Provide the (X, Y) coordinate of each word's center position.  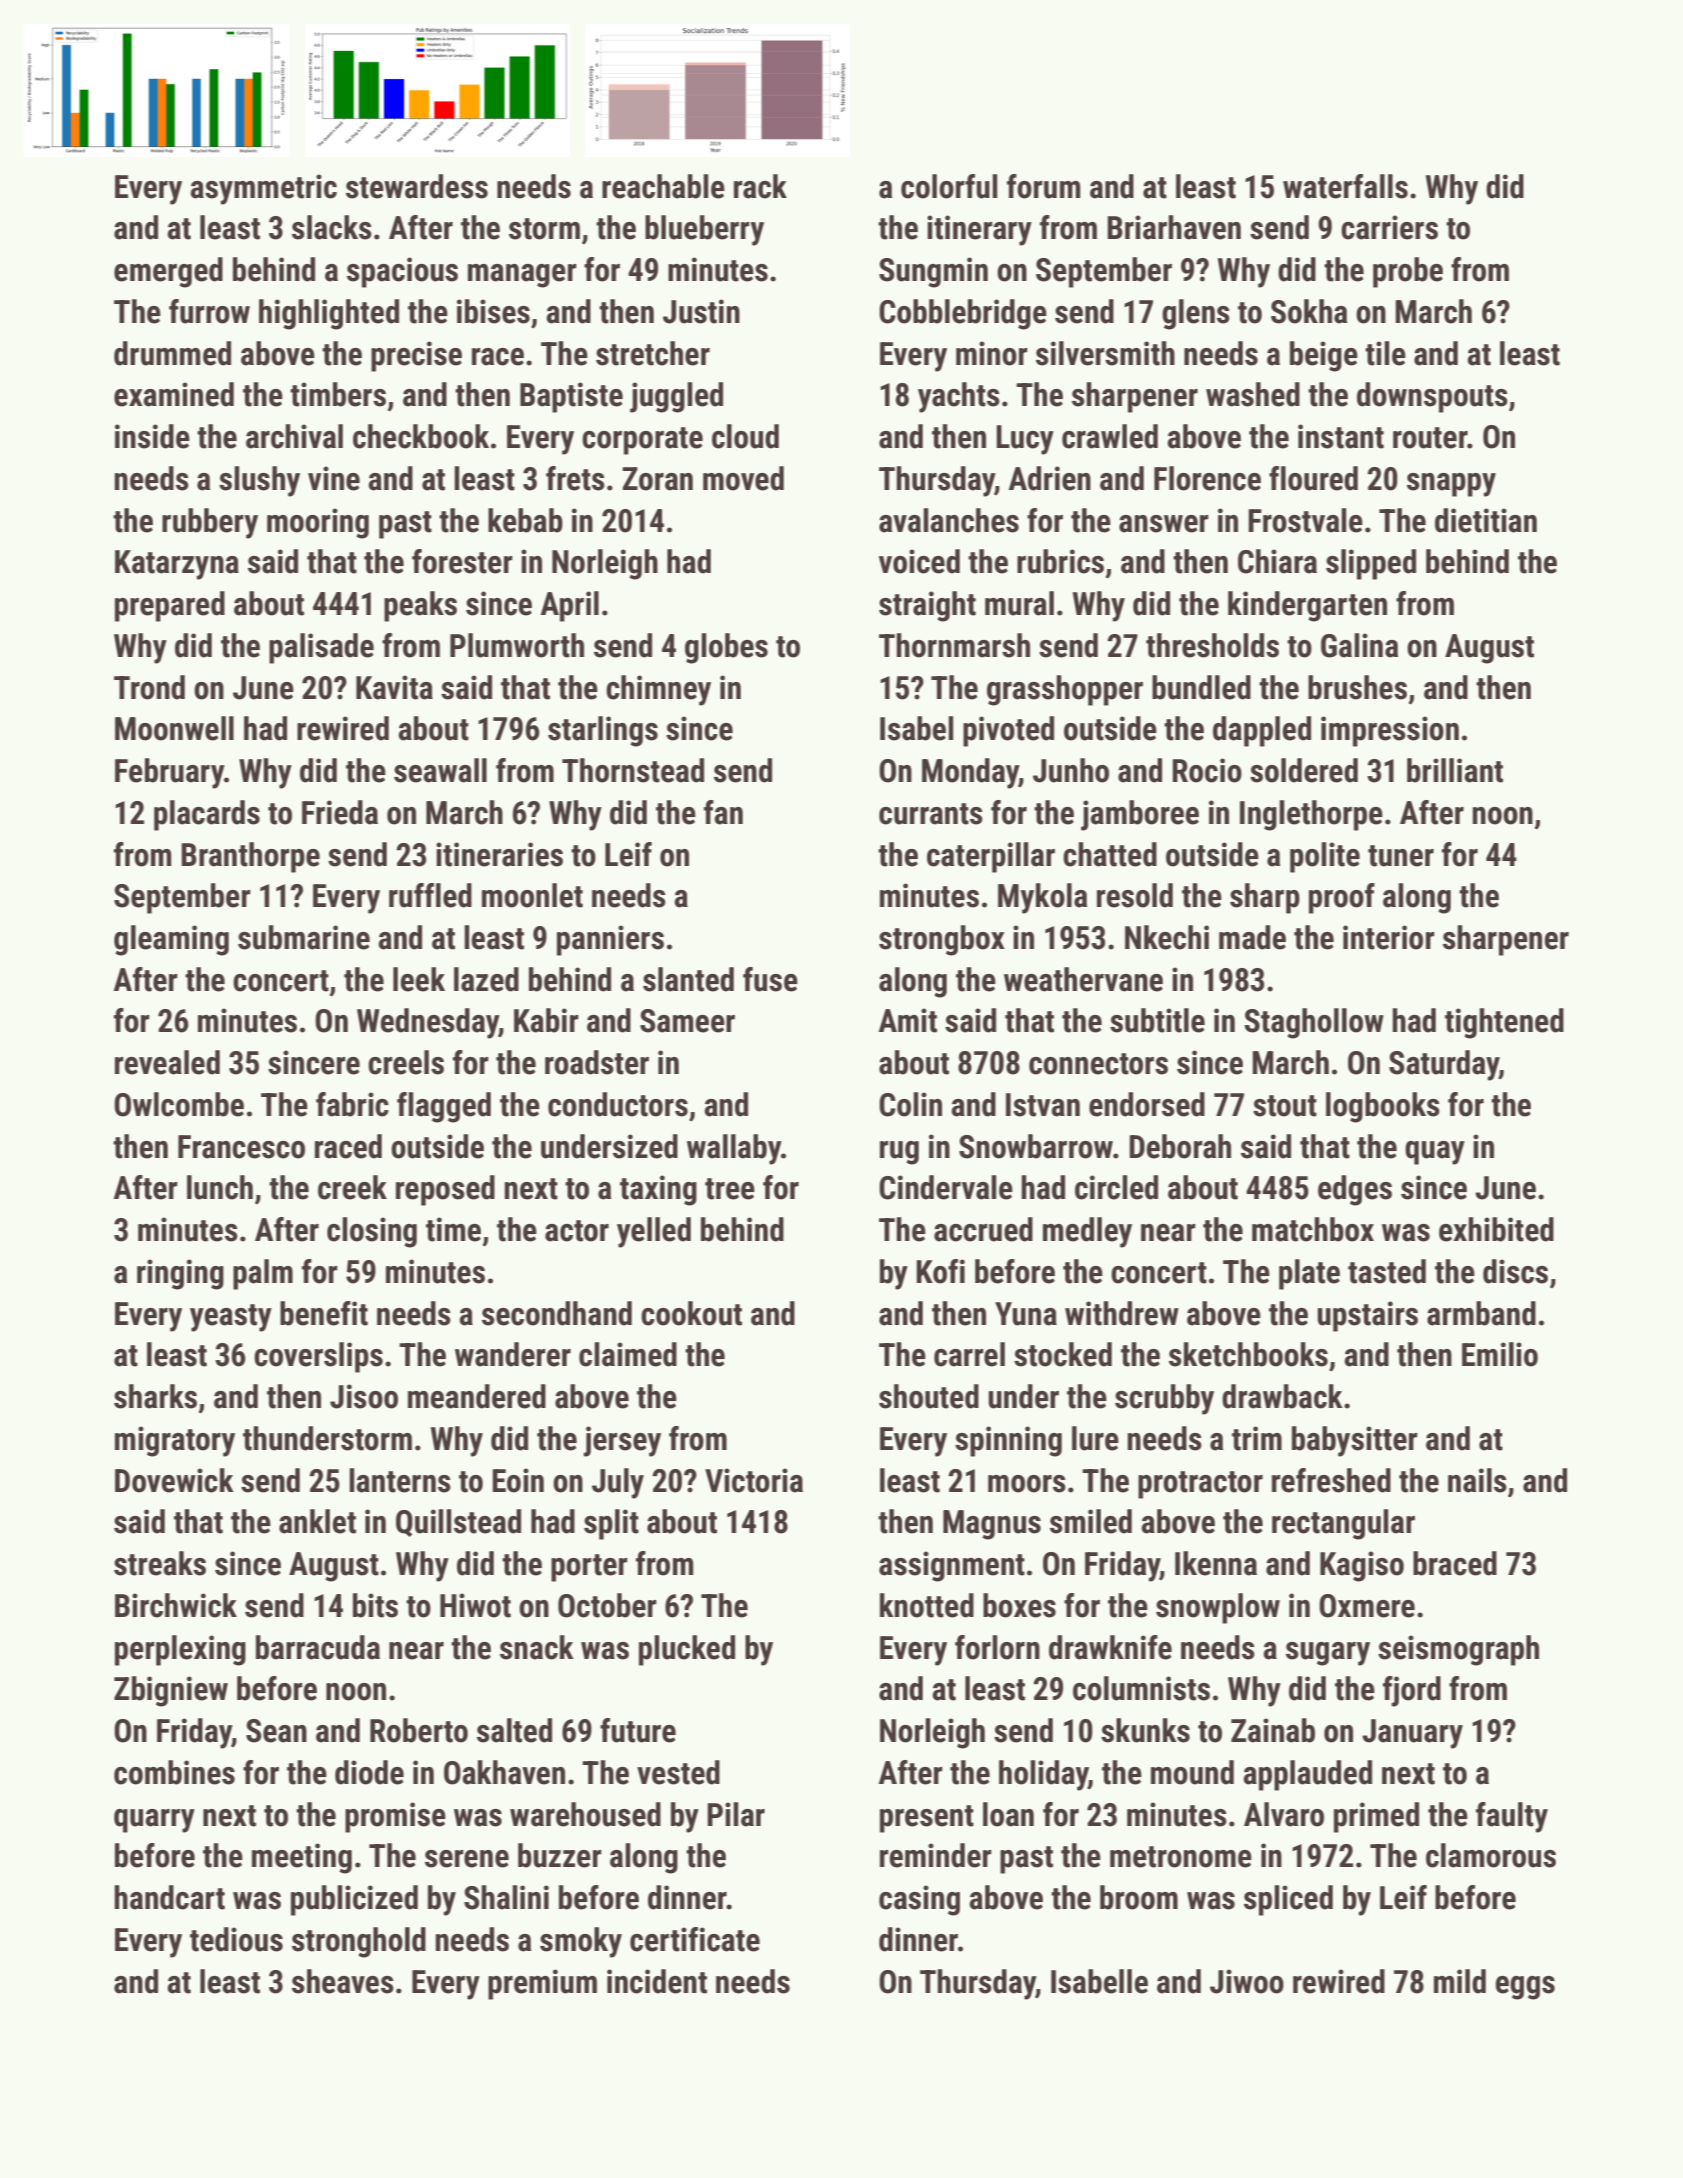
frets (575, 478)
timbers (338, 394)
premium (542, 1984)
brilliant (1455, 770)
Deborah (1180, 1146)
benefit (324, 1313)
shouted (929, 1396)
